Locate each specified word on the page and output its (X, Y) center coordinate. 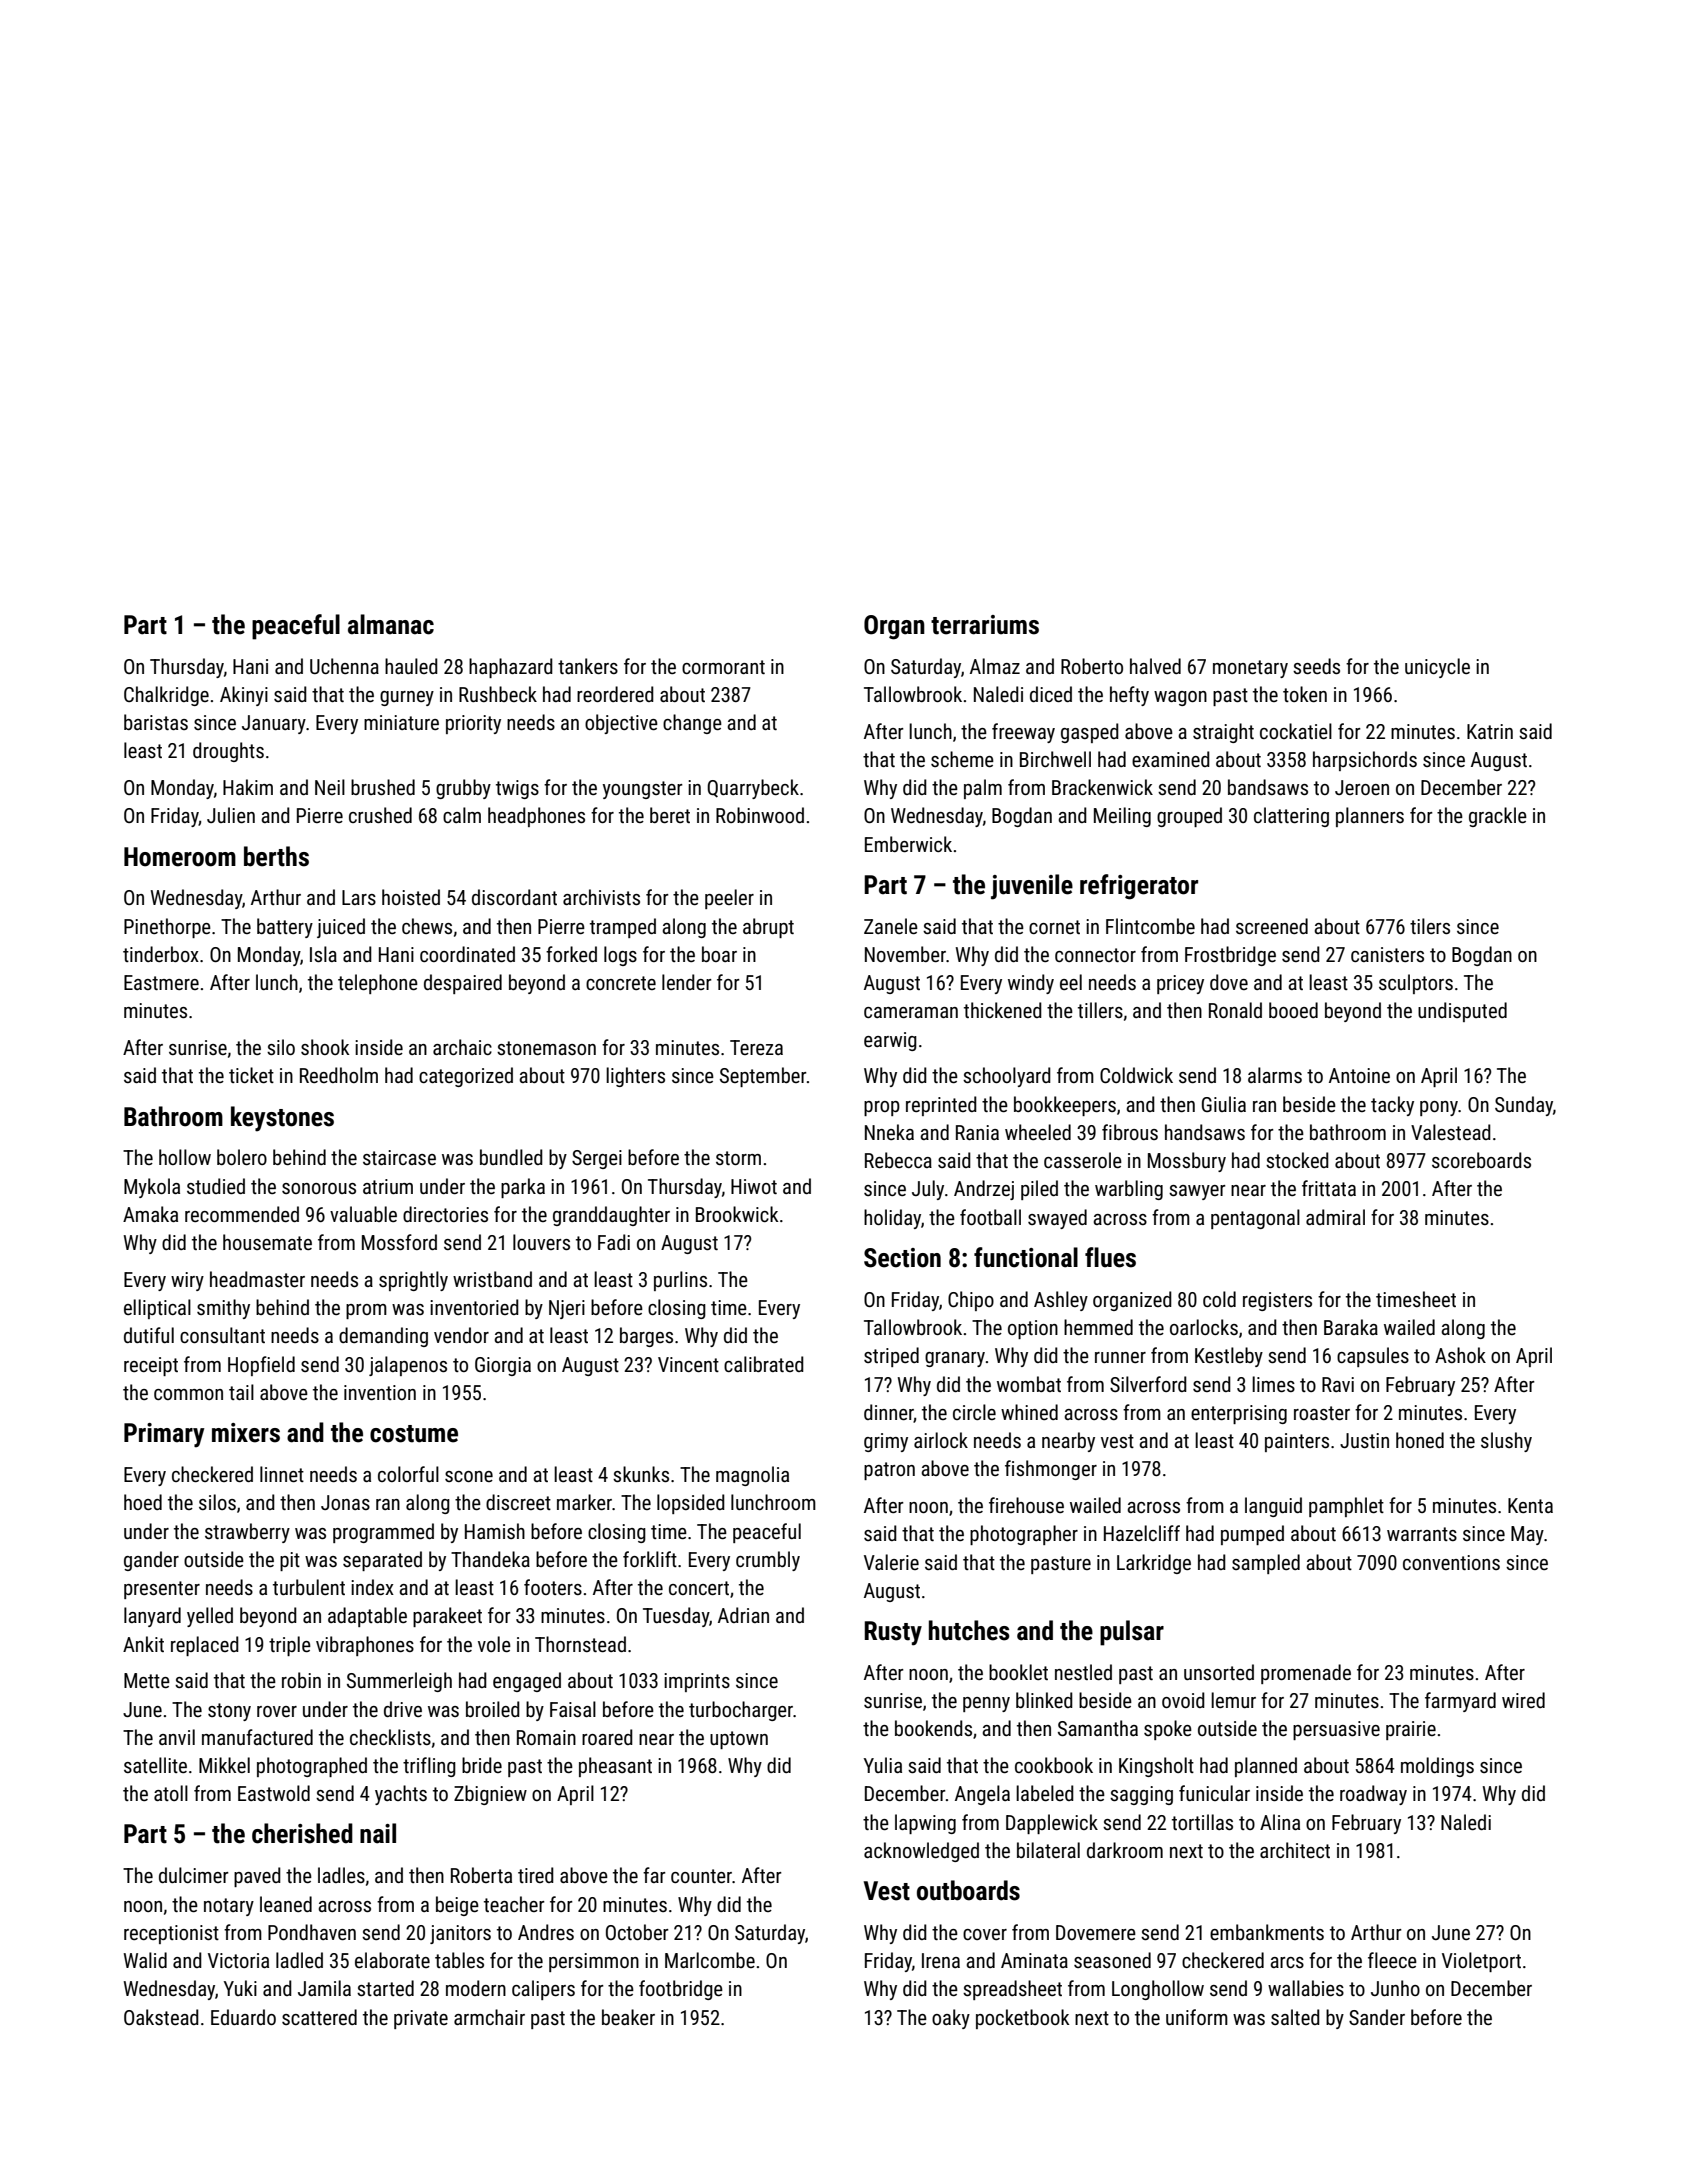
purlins (680, 1281)
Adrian (743, 1615)
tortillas (1202, 1822)
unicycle (1437, 668)
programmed (383, 1533)
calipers (543, 1990)
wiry (187, 1281)
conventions (1451, 1562)
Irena (941, 1960)
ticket (251, 1075)
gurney (407, 698)
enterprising (1239, 1414)
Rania (977, 1132)
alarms (1275, 1075)
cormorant (723, 667)
